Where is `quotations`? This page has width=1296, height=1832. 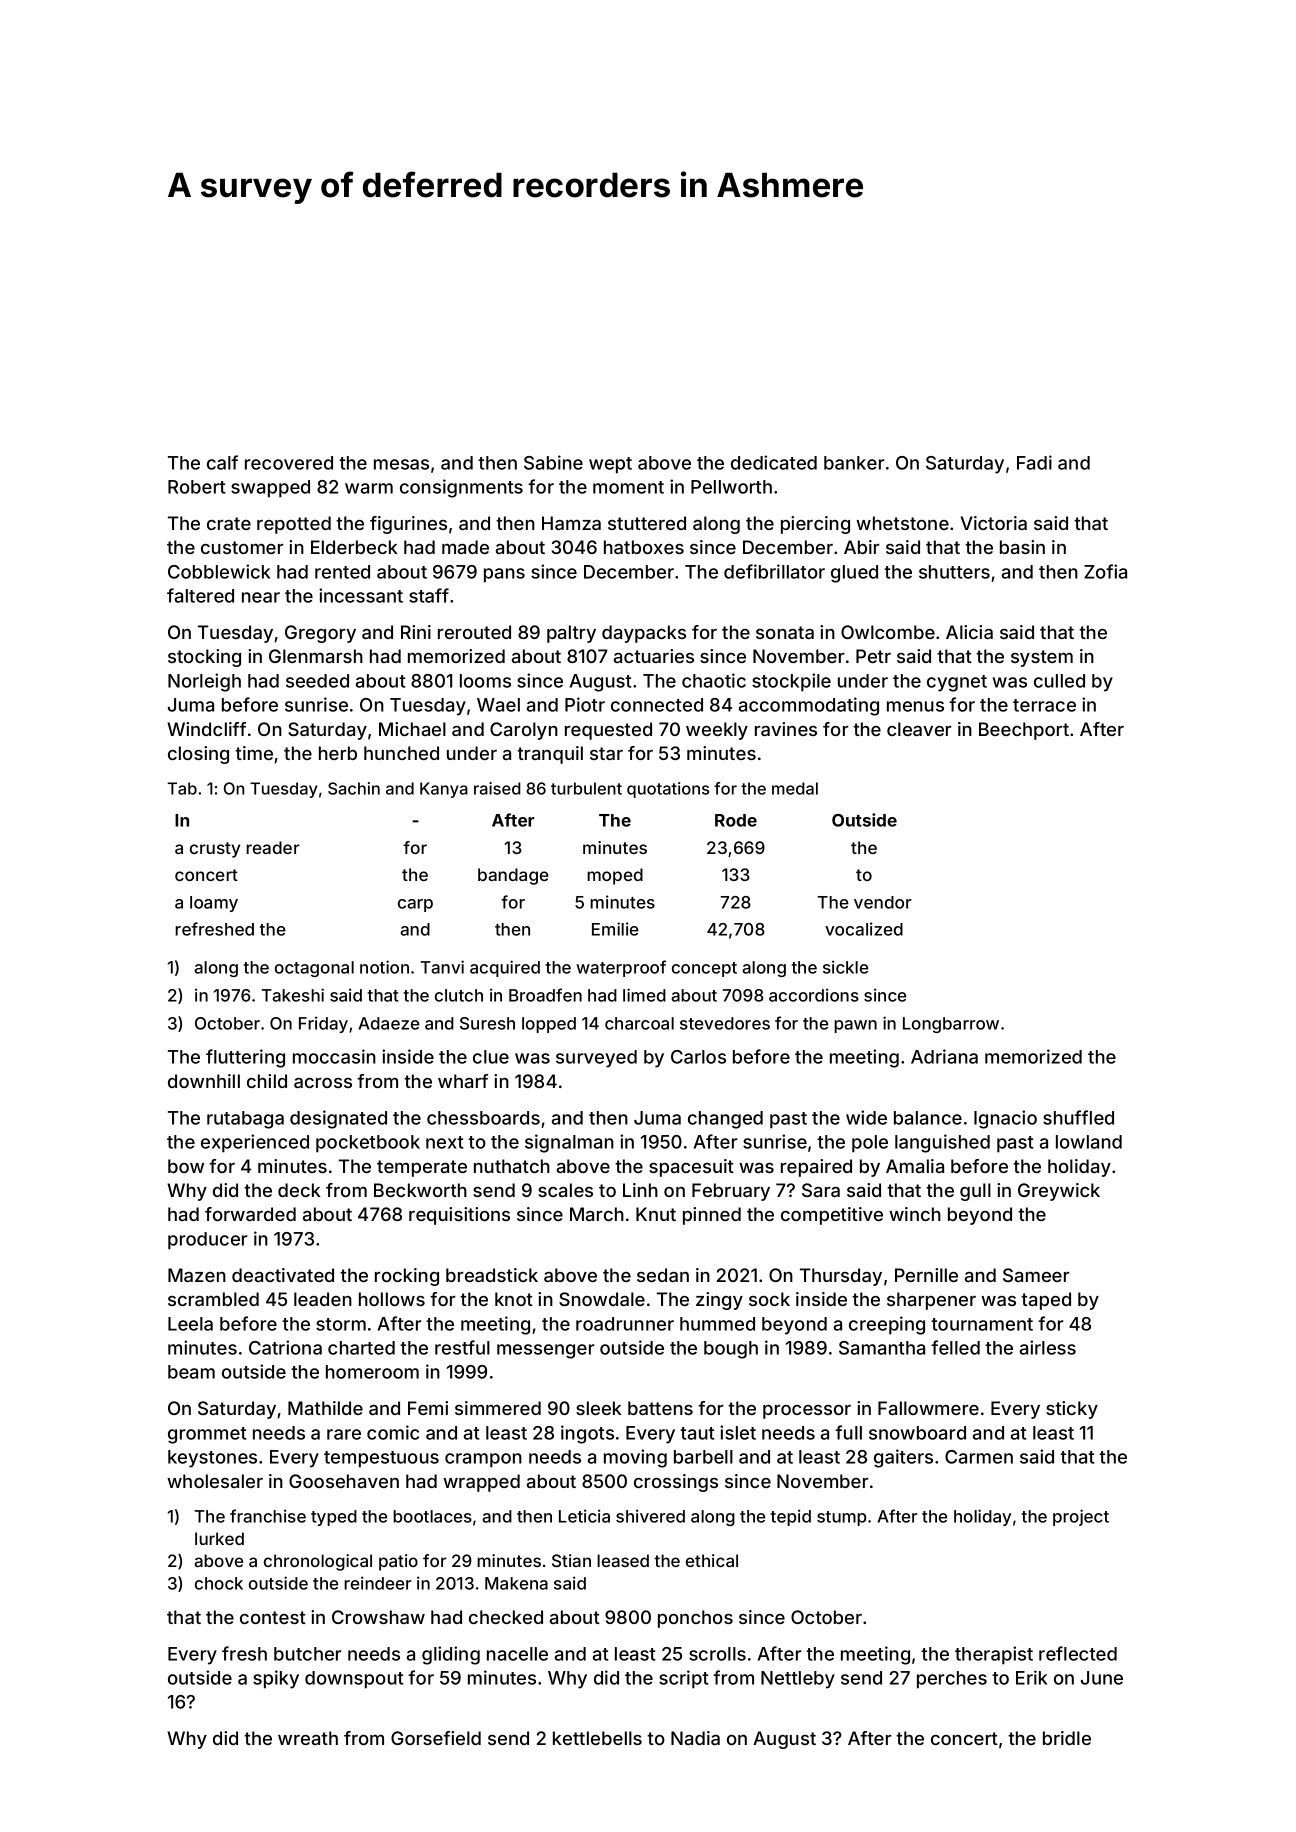
quotations is located at coordinates (668, 790).
